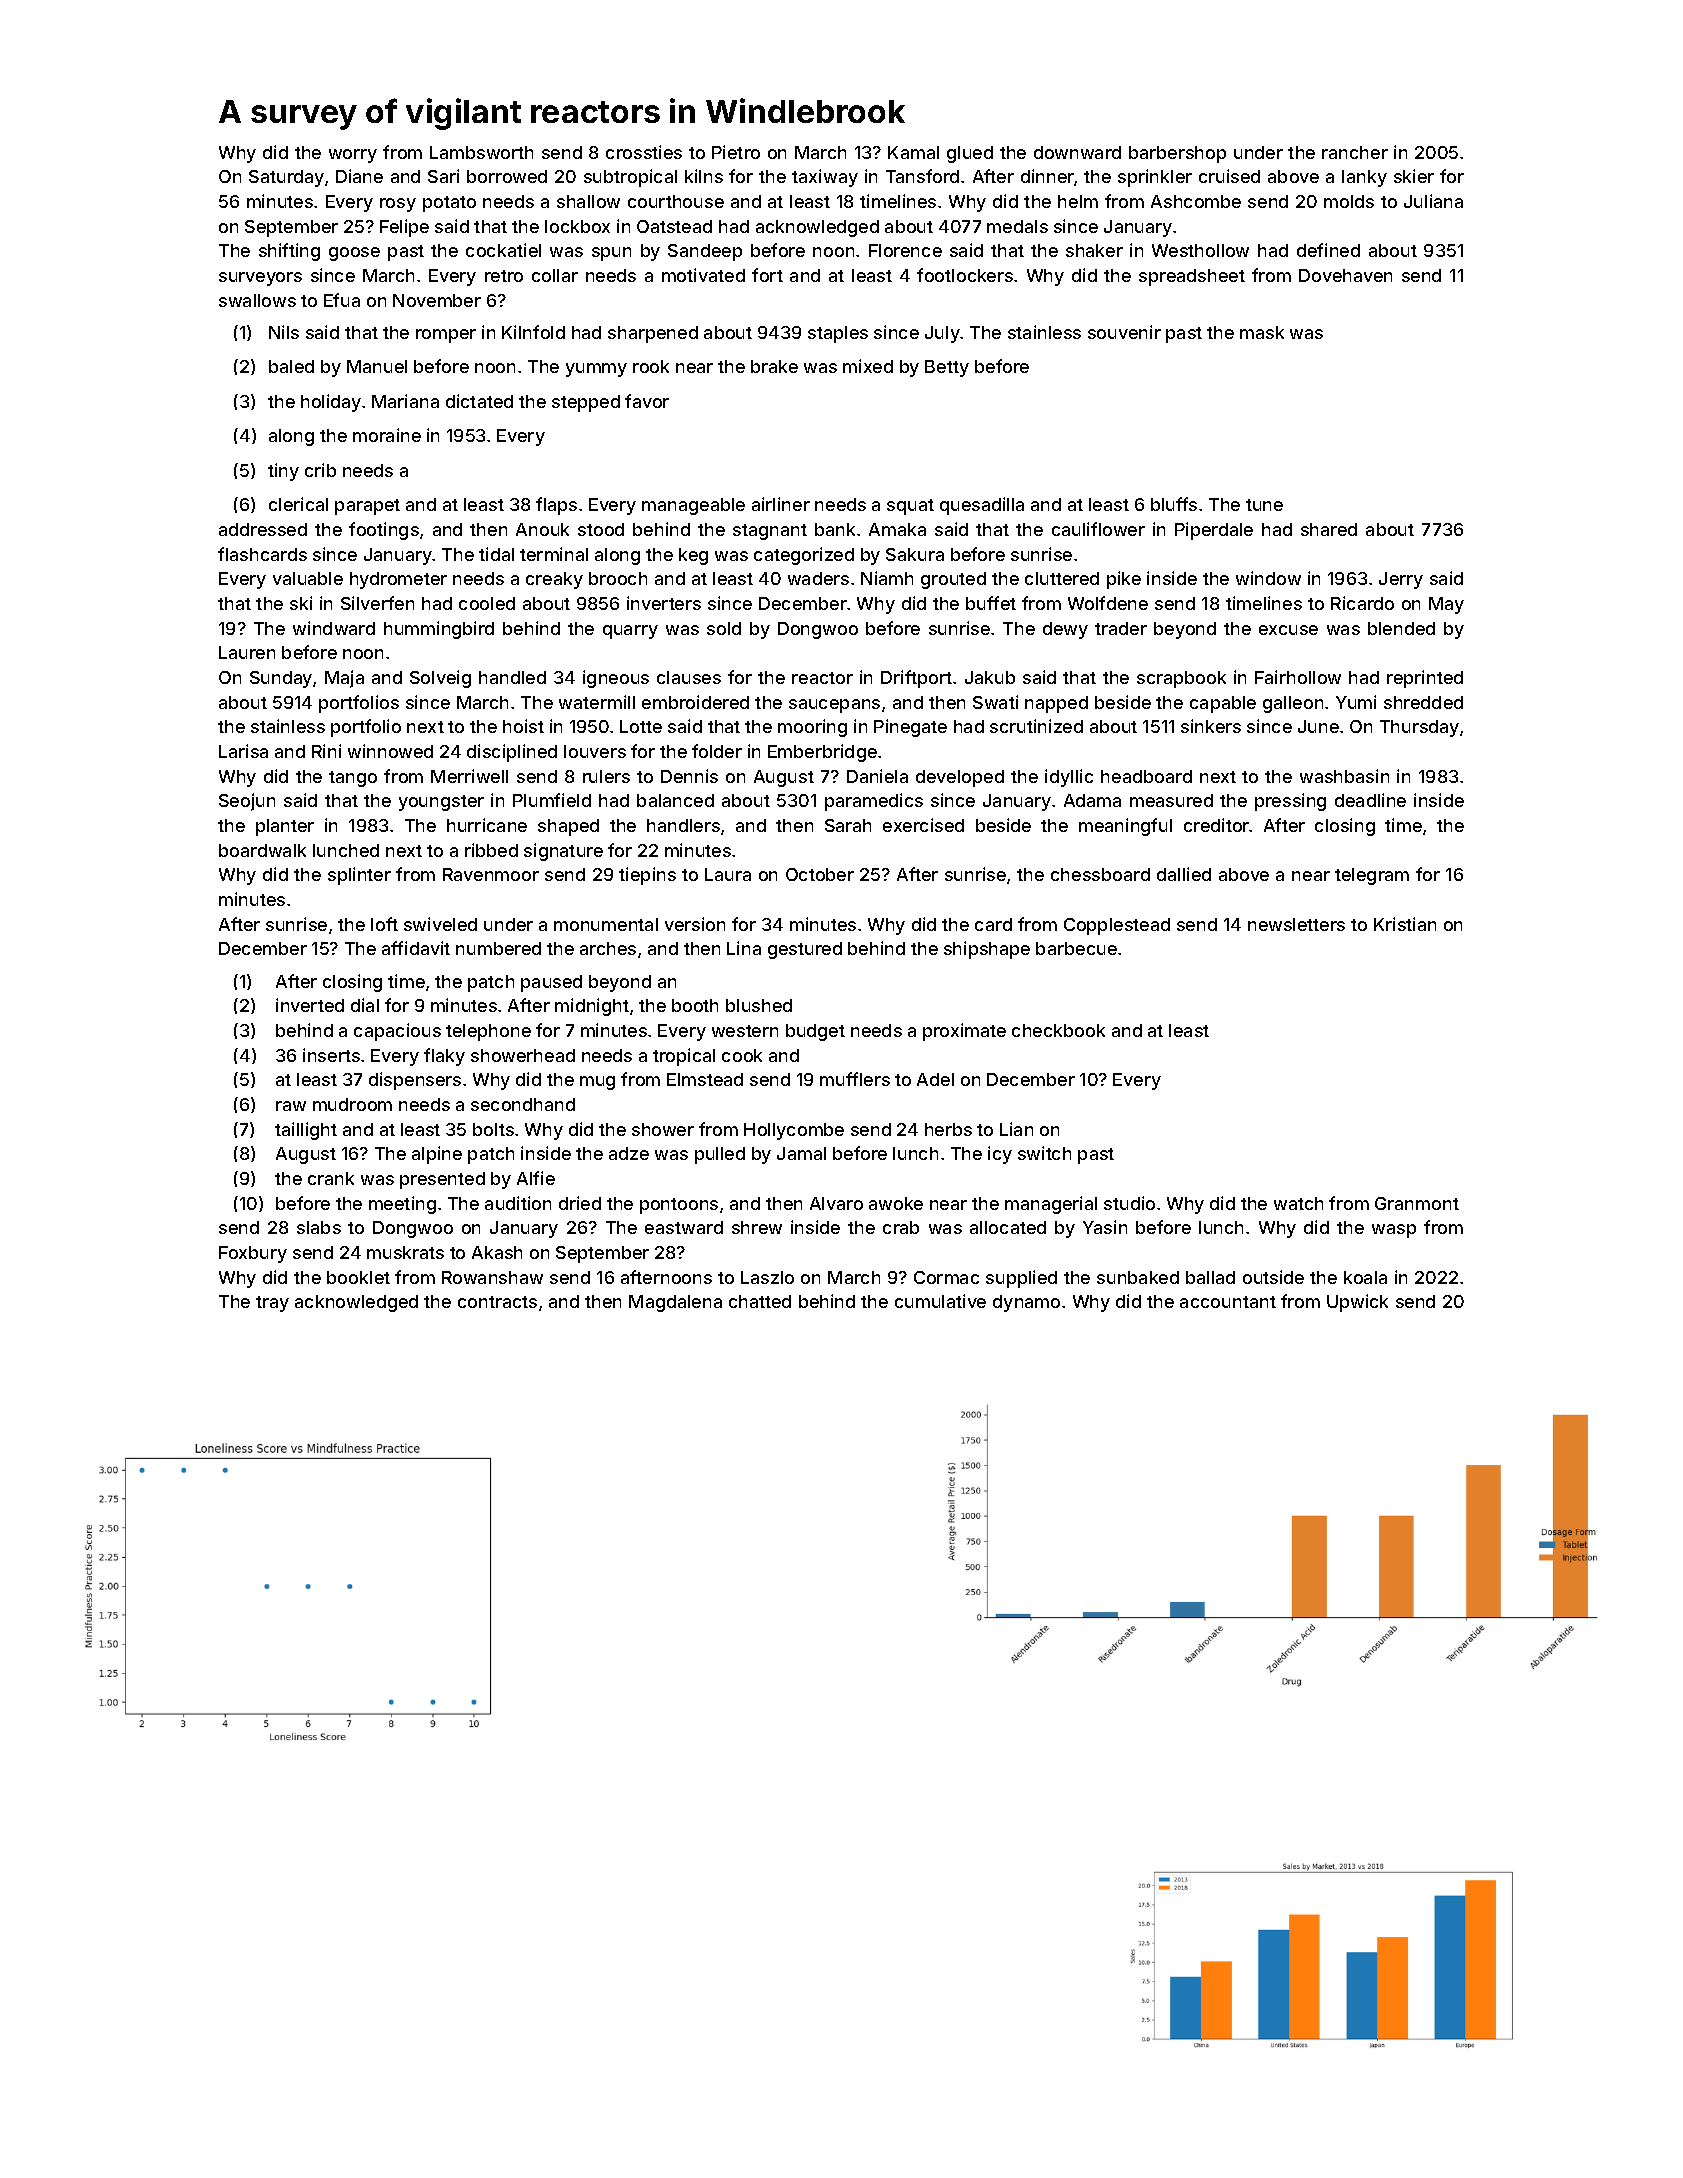  I want to click on newsletters, so click(1296, 924).
